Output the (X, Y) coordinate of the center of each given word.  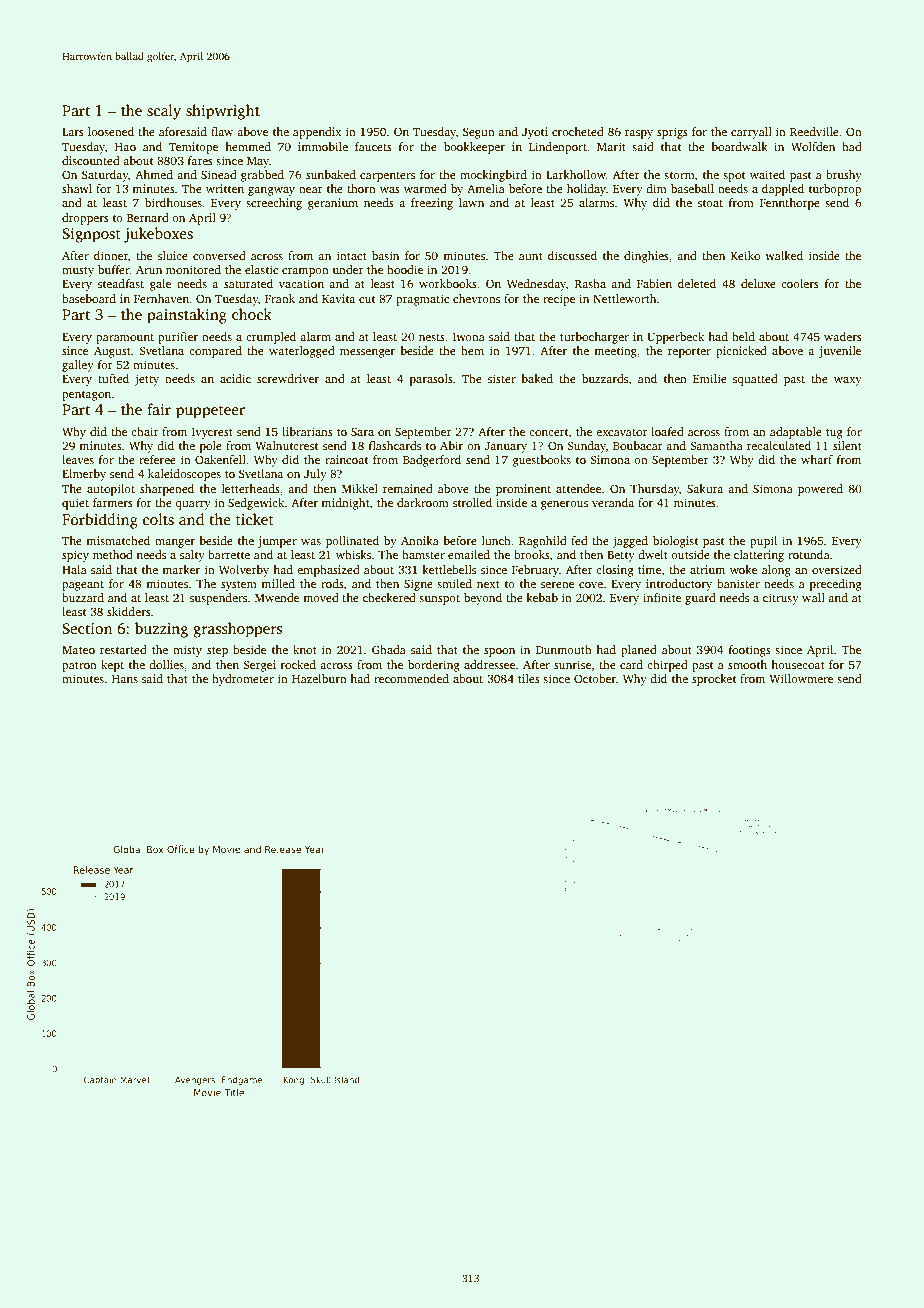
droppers (85, 219)
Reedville (814, 131)
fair (159, 409)
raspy (639, 134)
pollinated (352, 542)
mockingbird (493, 176)
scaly (164, 112)
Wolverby (244, 571)
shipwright (223, 112)
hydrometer (243, 680)
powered (820, 490)
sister (502, 378)
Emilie (710, 378)
